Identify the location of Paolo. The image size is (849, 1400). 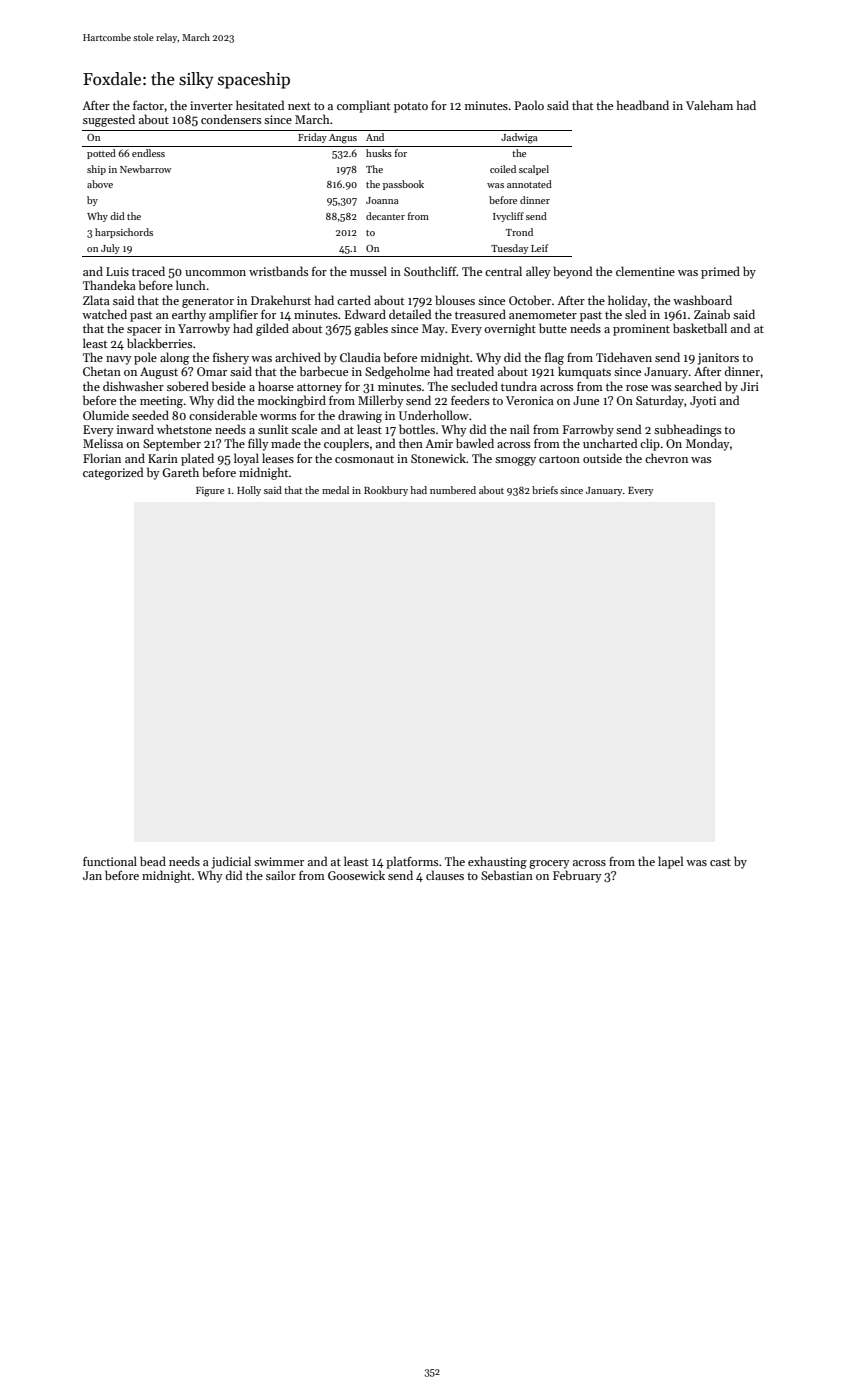
(529, 105).
